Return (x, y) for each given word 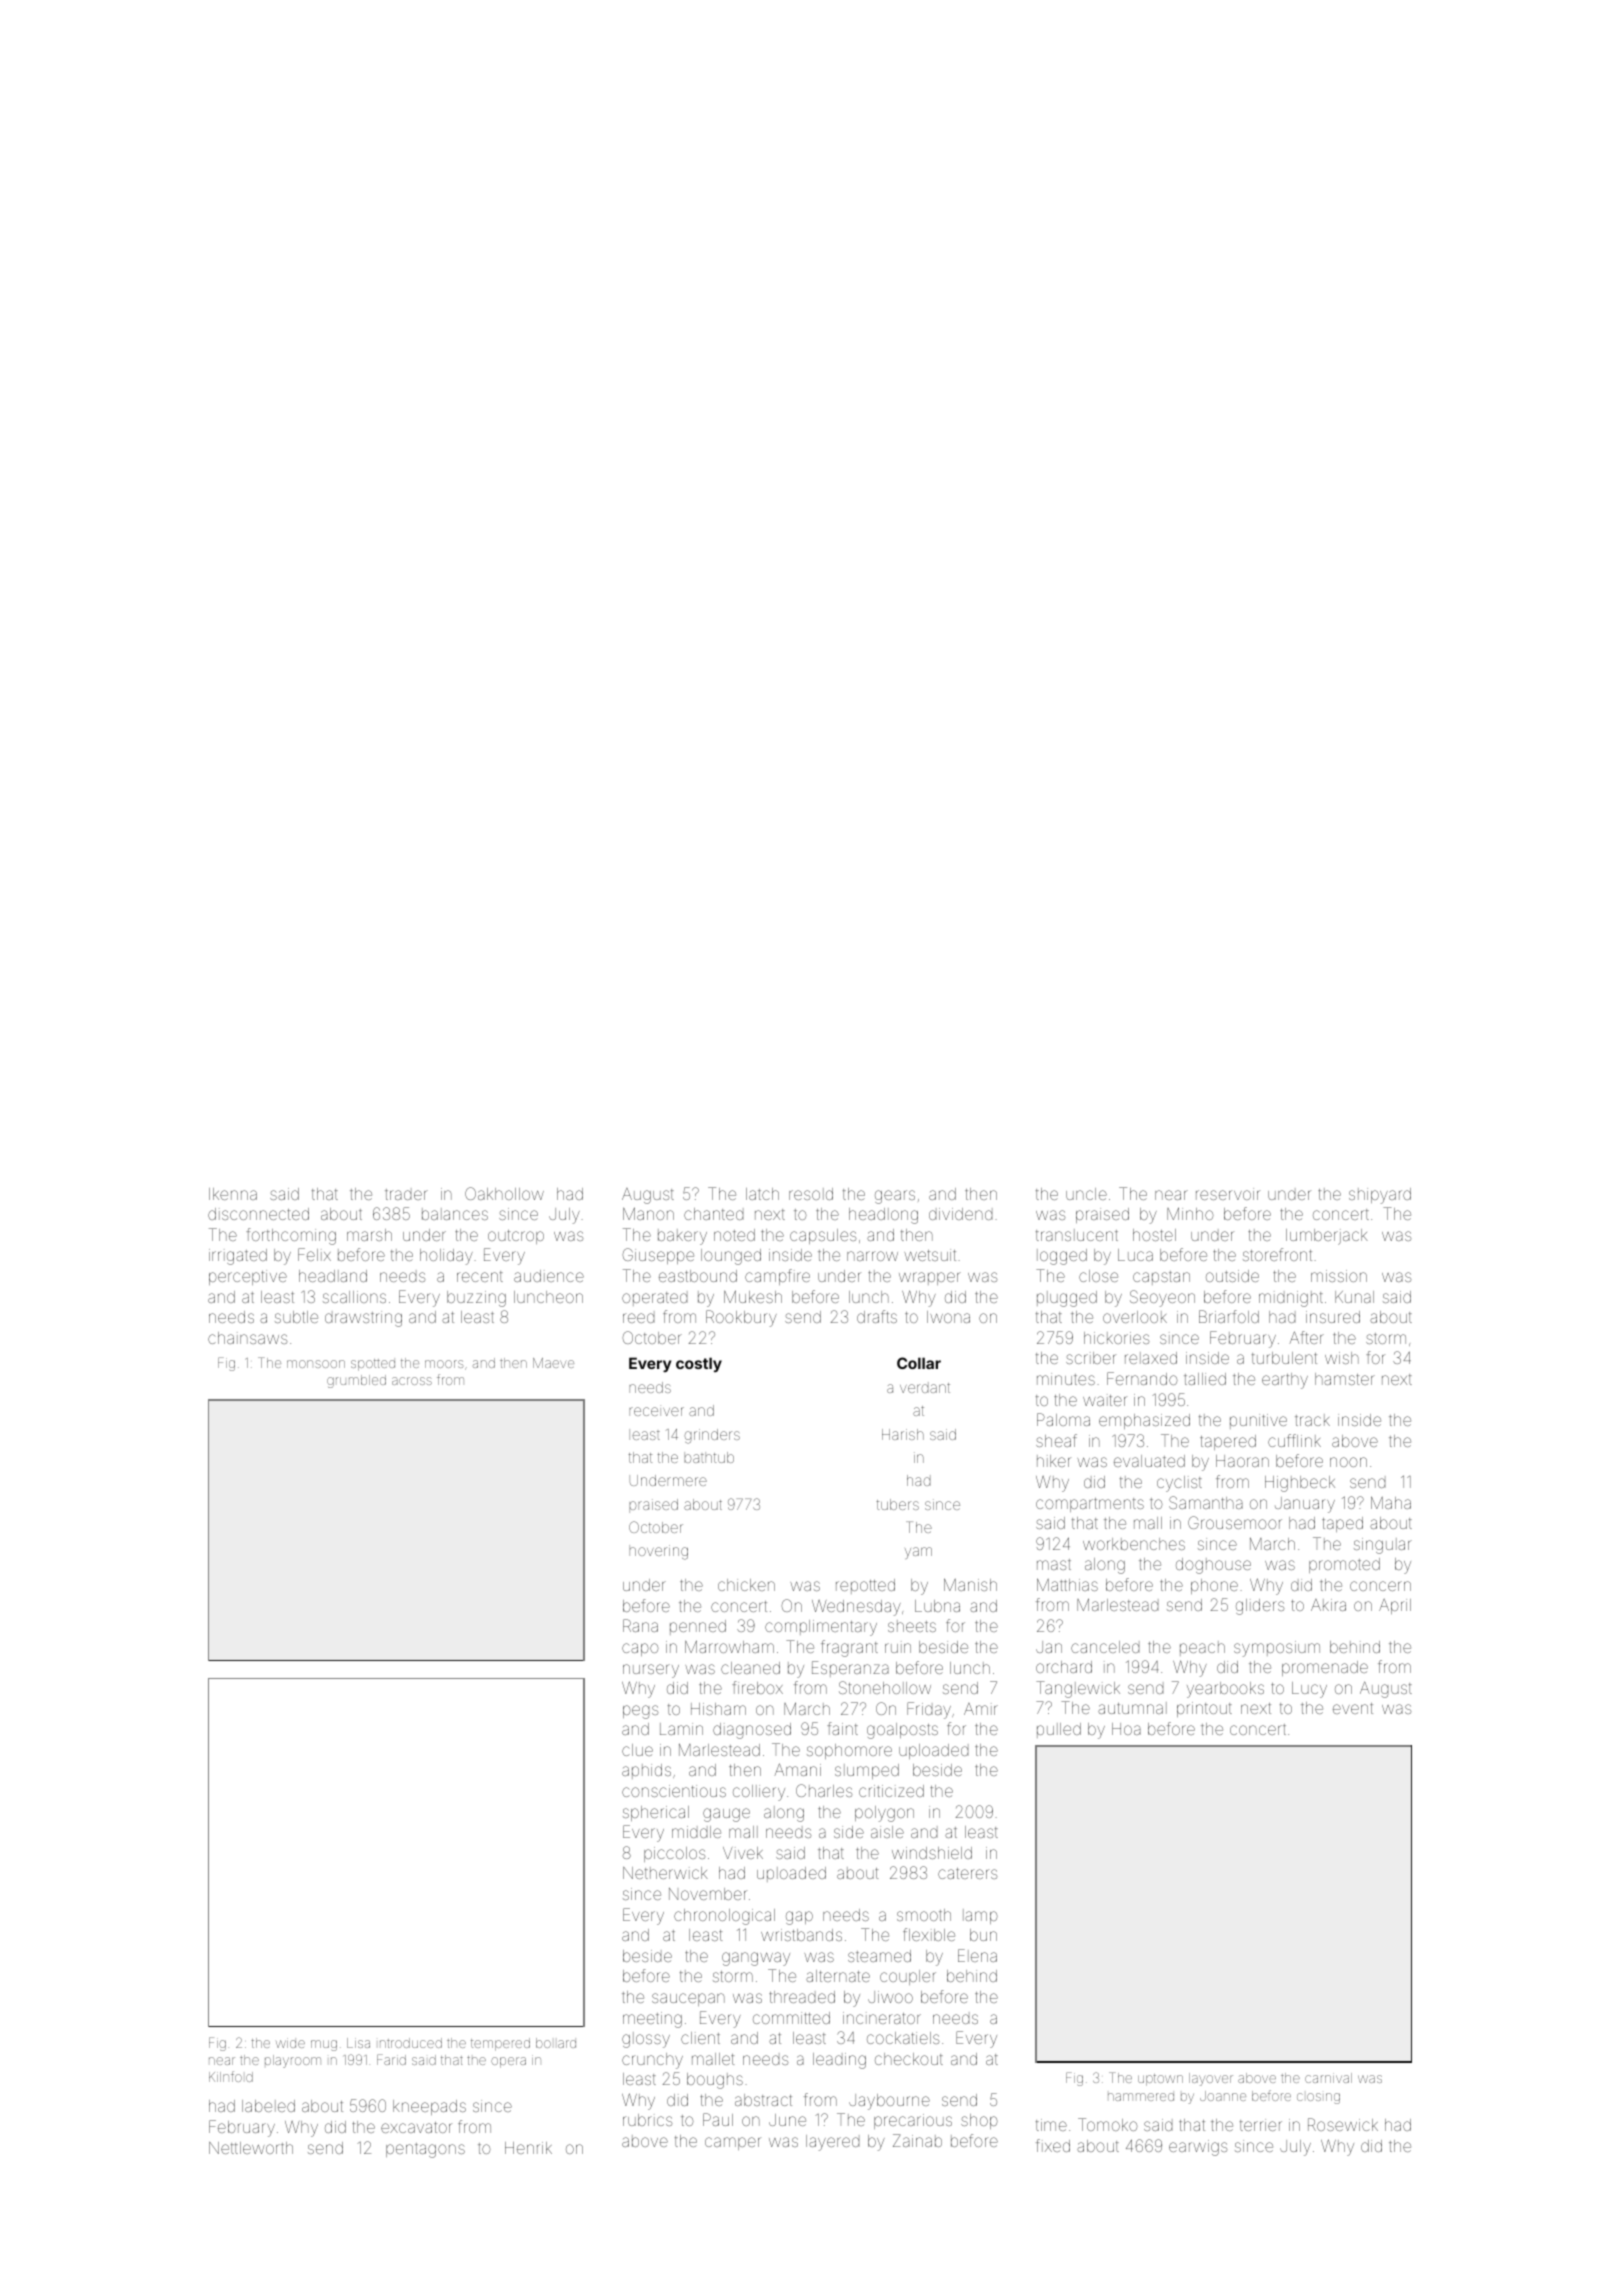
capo (640, 1649)
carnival (1328, 2078)
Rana (640, 1625)
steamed (879, 1956)
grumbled (356, 1381)
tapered (1228, 1442)
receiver (656, 1411)
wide (290, 2043)
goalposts (902, 1731)
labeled (268, 2106)
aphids (646, 1771)
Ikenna (233, 1194)
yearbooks (1225, 1690)
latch (762, 1194)
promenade (1325, 1668)
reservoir (1228, 1194)
